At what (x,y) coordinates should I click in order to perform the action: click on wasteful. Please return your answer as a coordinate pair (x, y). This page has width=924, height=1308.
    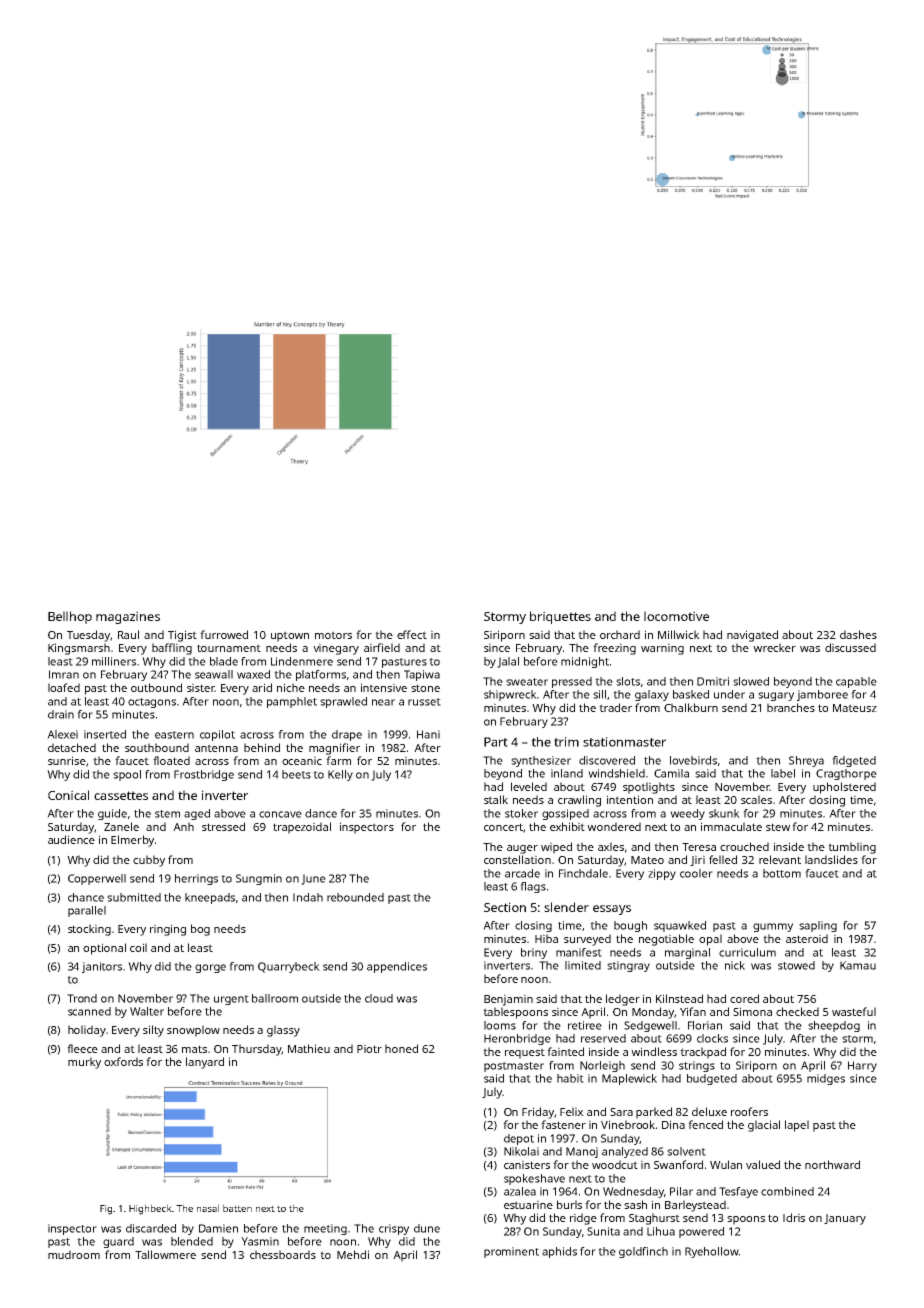
    Looking at the image, I should click on (854, 1011).
